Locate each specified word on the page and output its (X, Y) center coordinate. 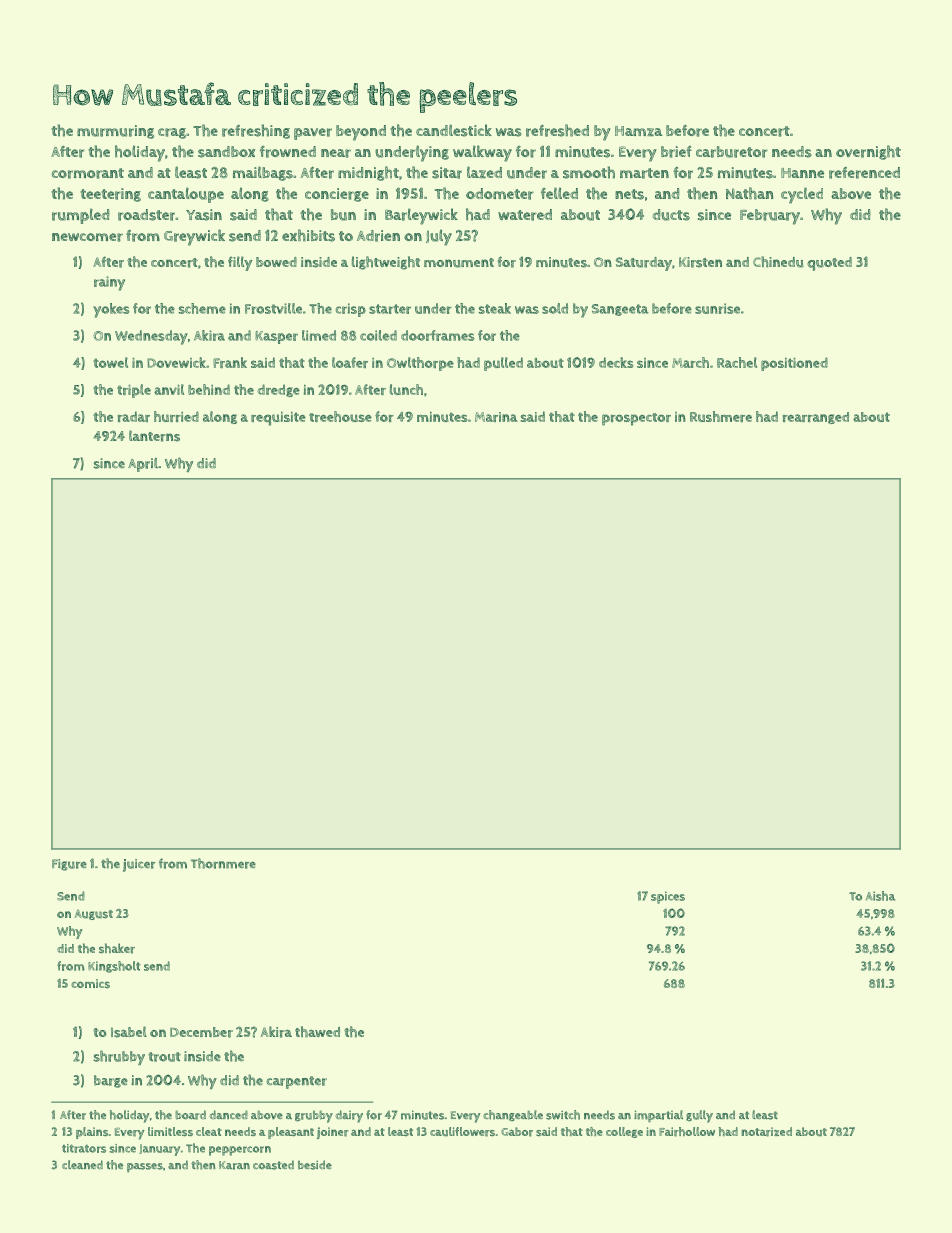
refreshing (256, 131)
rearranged (816, 418)
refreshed (557, 130)
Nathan (750, 193)
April (143, 465)
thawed (317, 1032)
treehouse (340, 416)
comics (90, 983)
